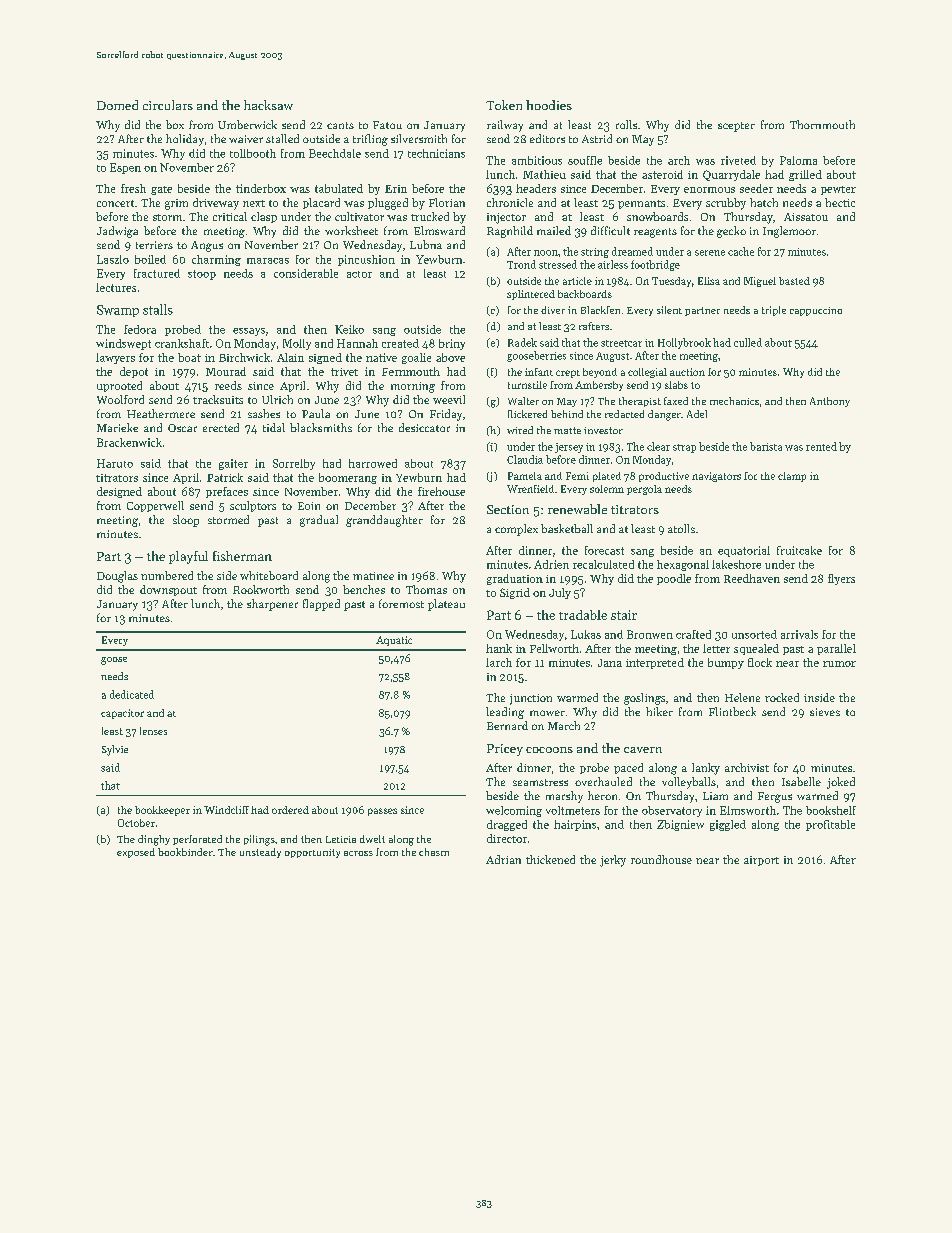 Image resolution: width=952 pixels, height=1233 pixels. Describe the element at coordinates (597, 138) in the screenshot. I see `Astrid` at that location.
